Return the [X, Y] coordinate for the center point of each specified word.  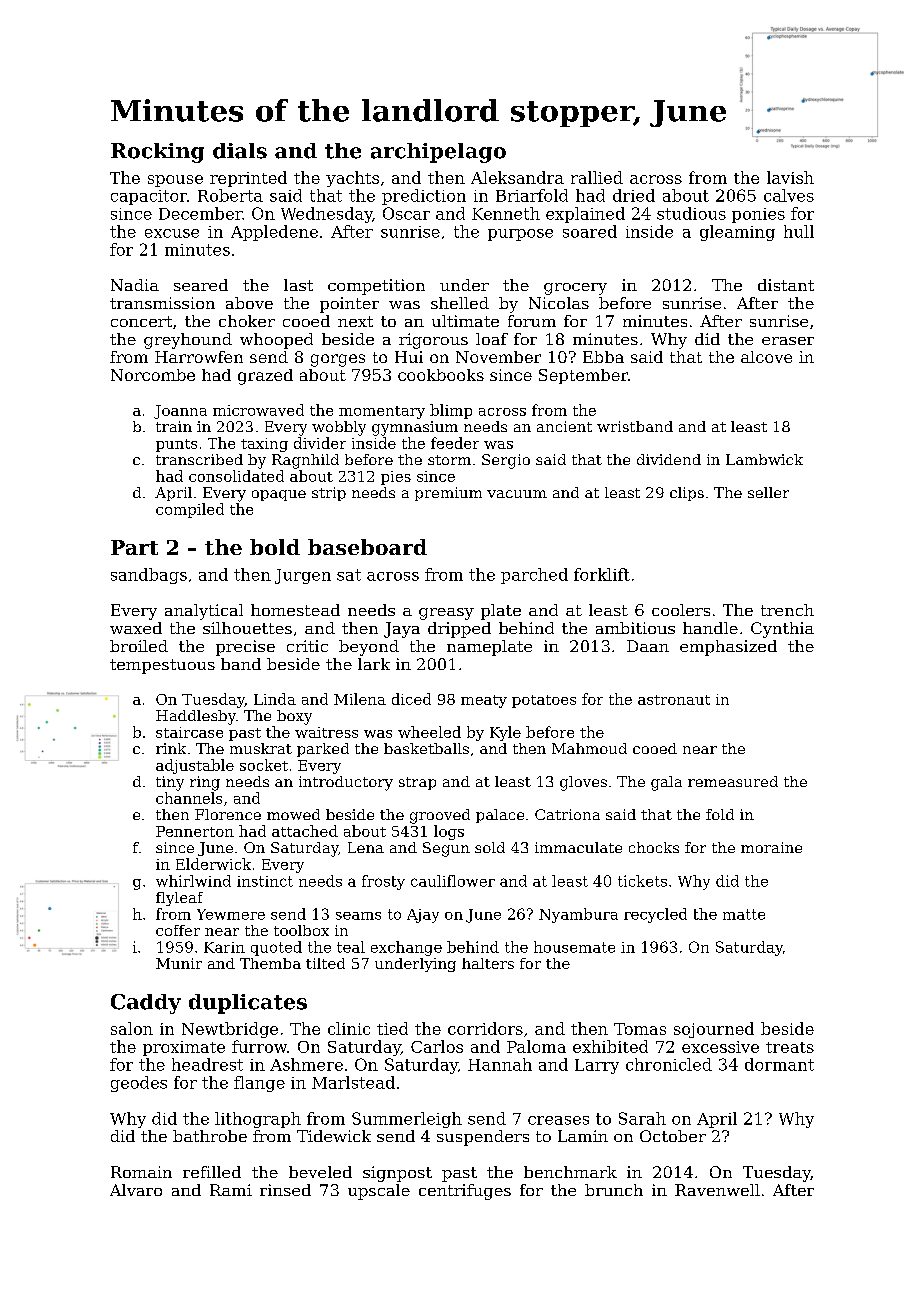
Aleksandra [517, 177]
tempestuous [162, 666]
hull [799, 231]
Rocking [157, 153]
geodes [139, 1084]
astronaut [674, 700]
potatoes [544, 701]
